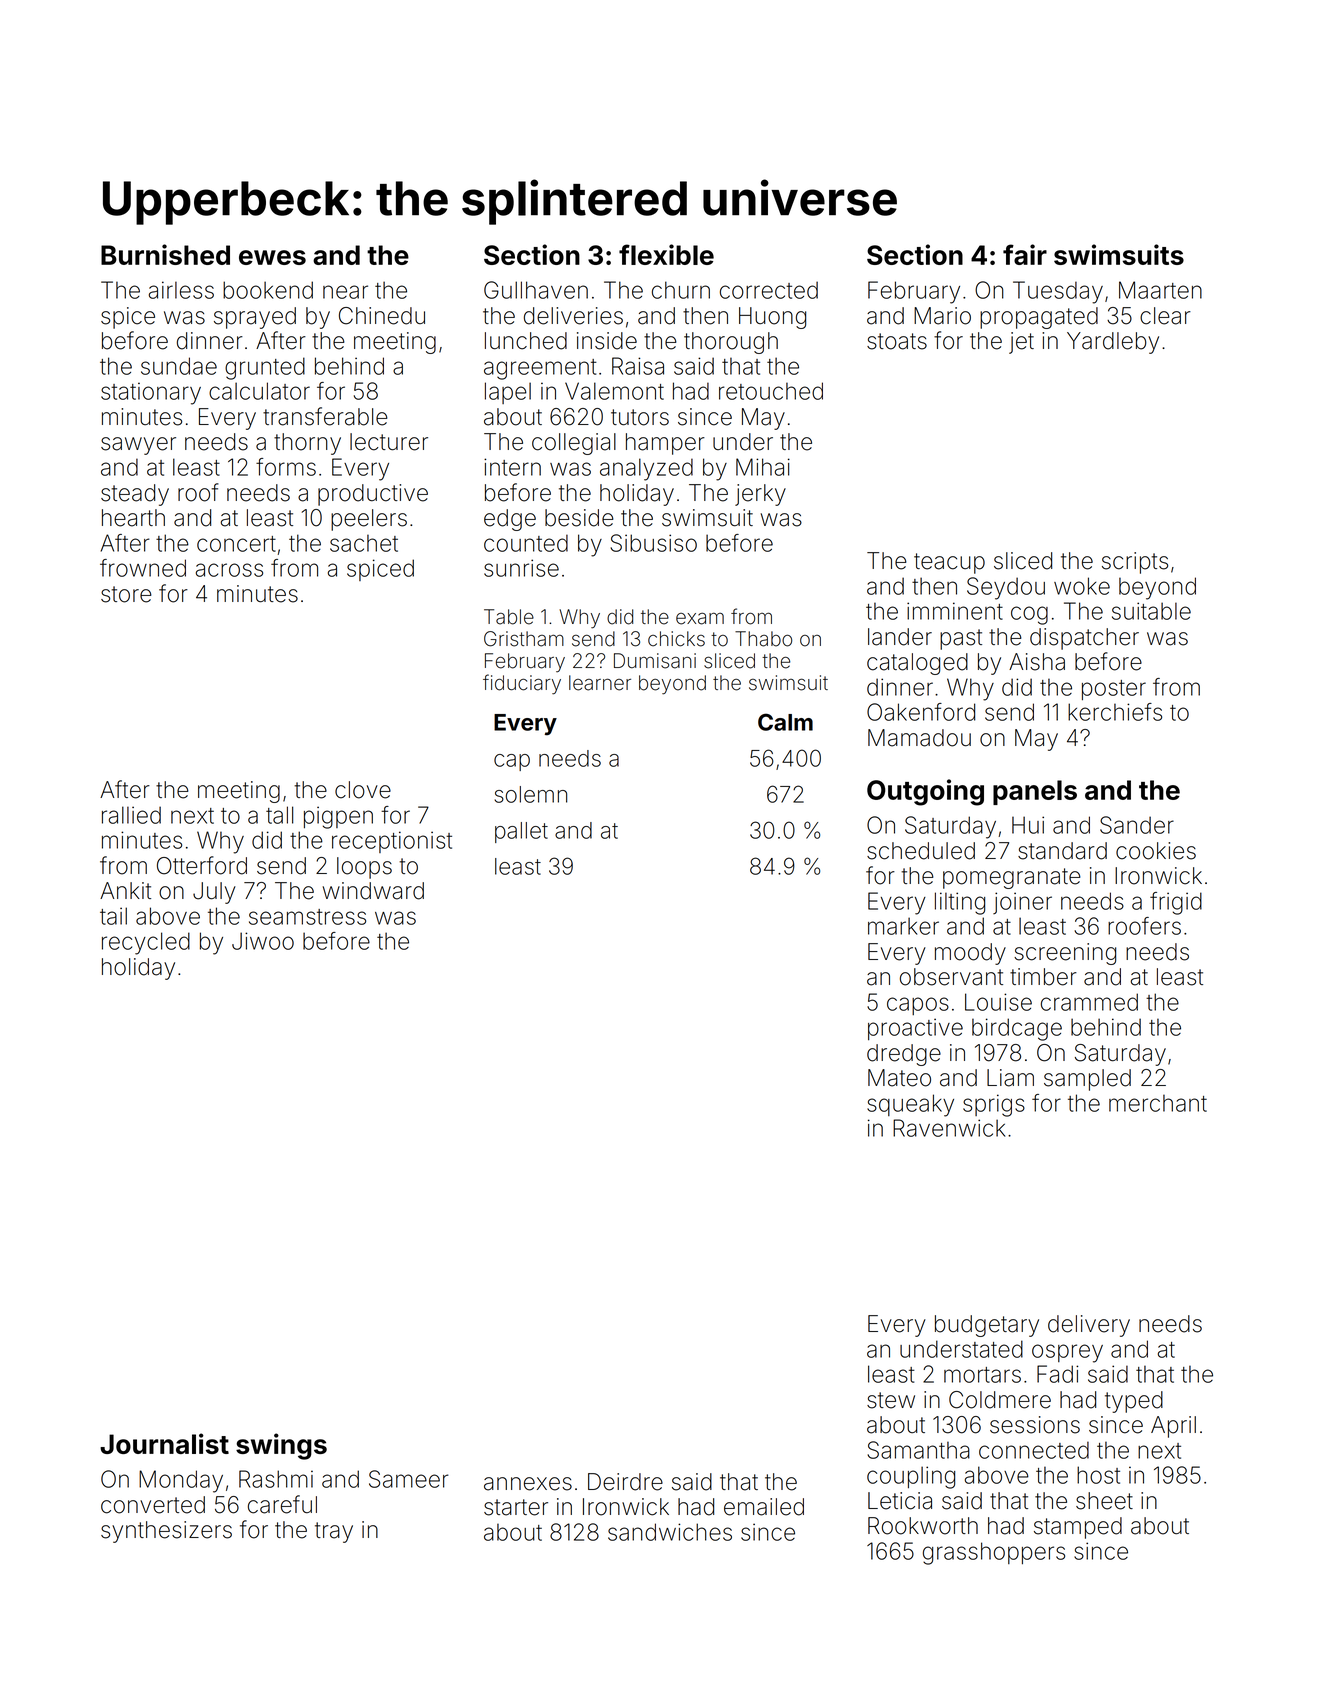  Describe the element at coordinates (625, 1482) in the screenshot. I see `Deirdre` at that location.
